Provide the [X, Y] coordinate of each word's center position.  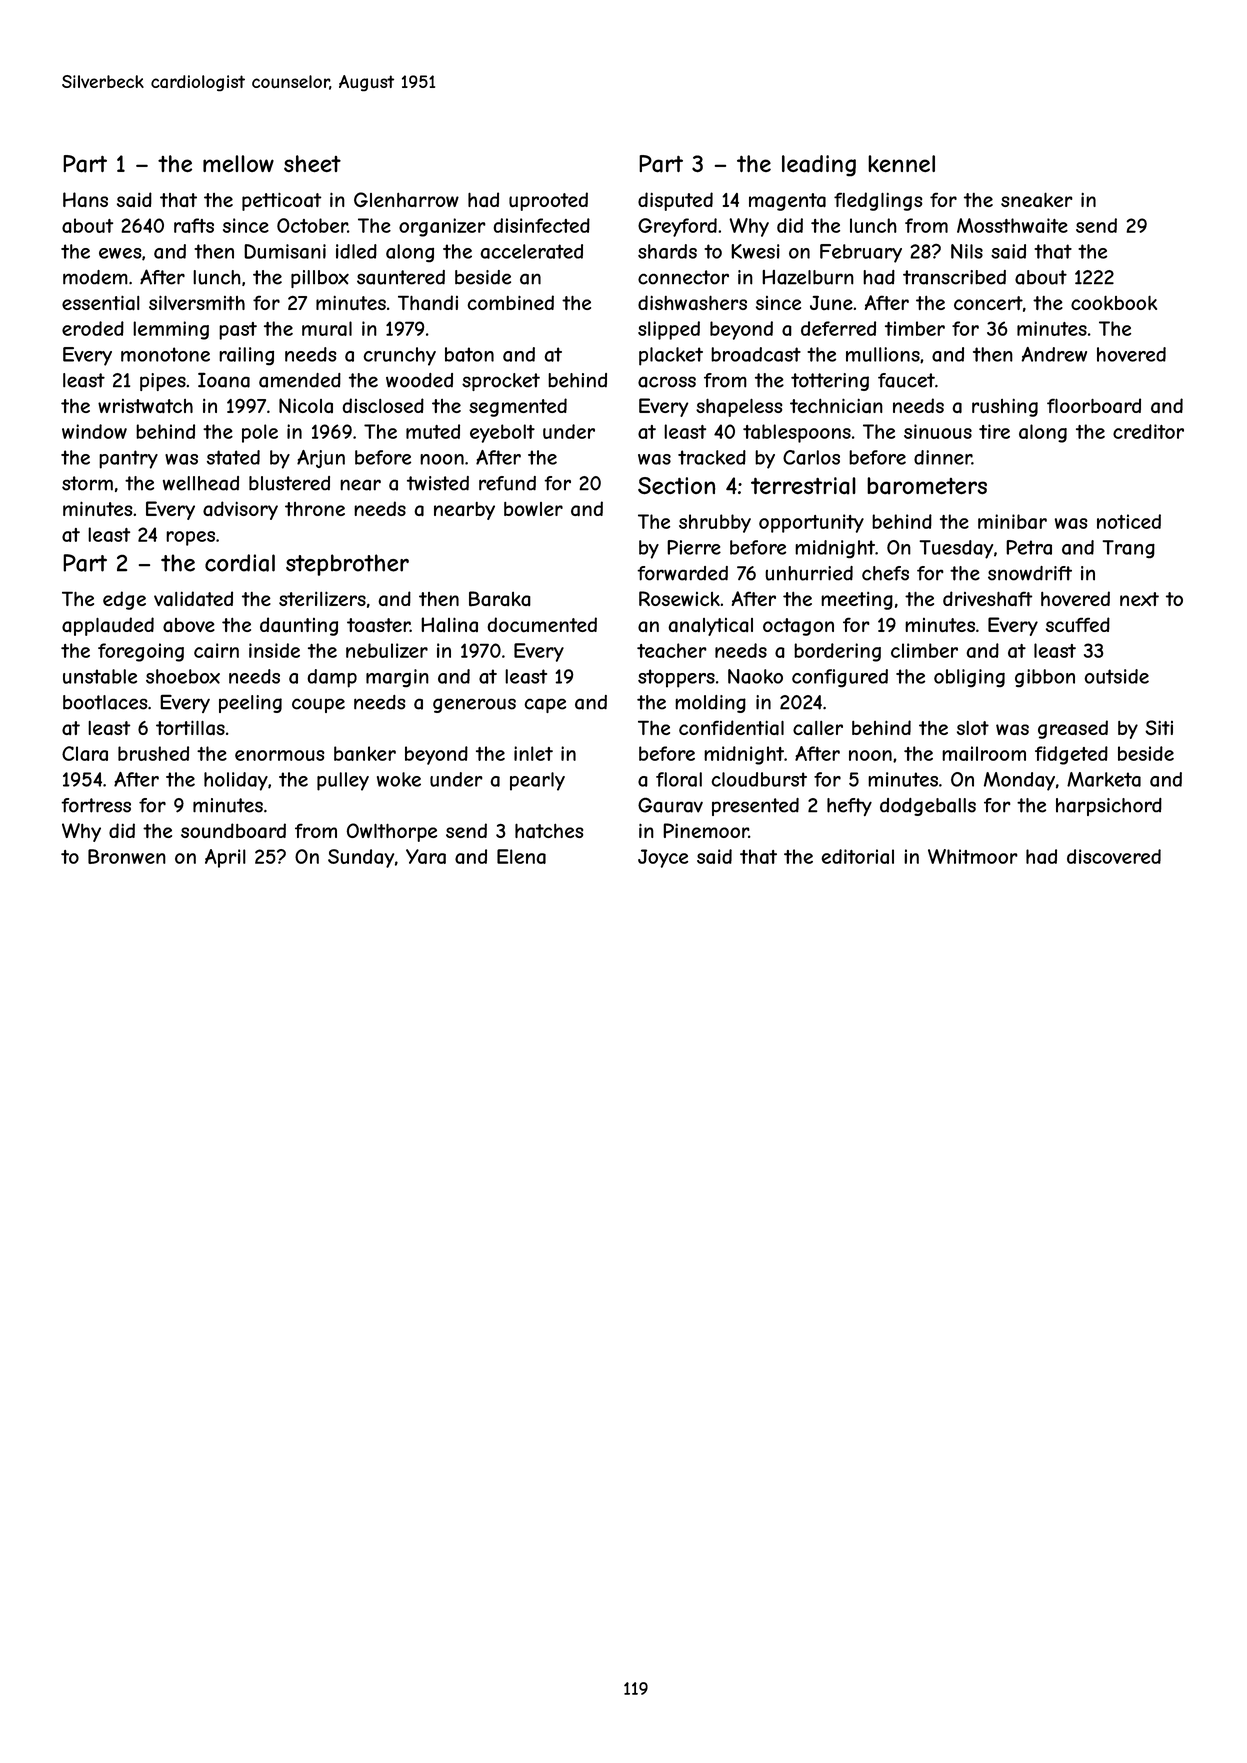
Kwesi [755, 251]
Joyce [663, 858]
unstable [100, 676]
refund [507, 483]
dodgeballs [928, 807]
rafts [194, 225]
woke [399, 779]
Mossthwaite [1012, 225]
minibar [1012, 521]
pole [260, 433]
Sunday [361, 858]
